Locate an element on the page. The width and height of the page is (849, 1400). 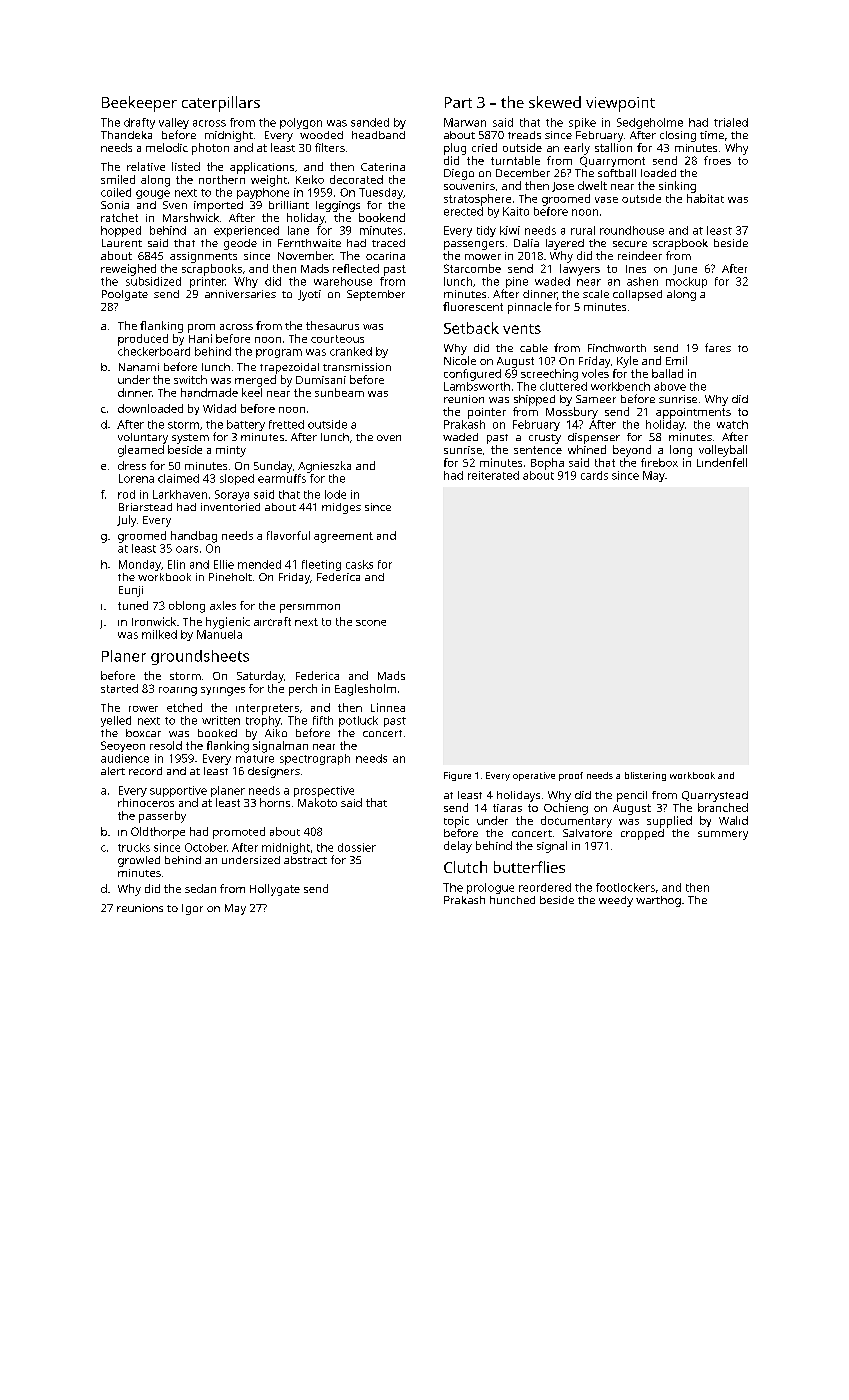
alert is located at coordinates (113, 771).
